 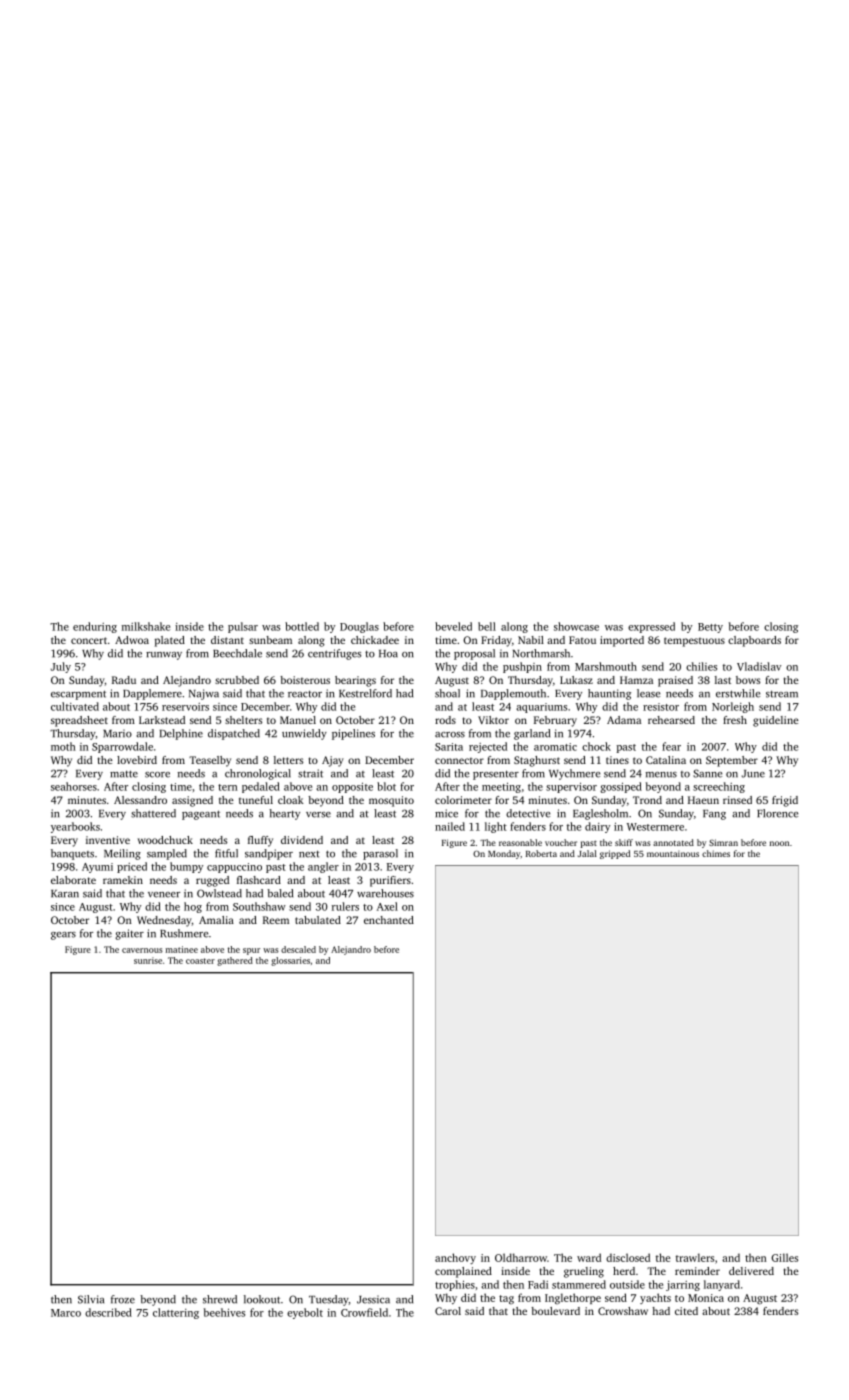 What do you see at coordinates (75, 827) in the screenshot?
I see `yearbooks` at bounding box center [75, 827].
